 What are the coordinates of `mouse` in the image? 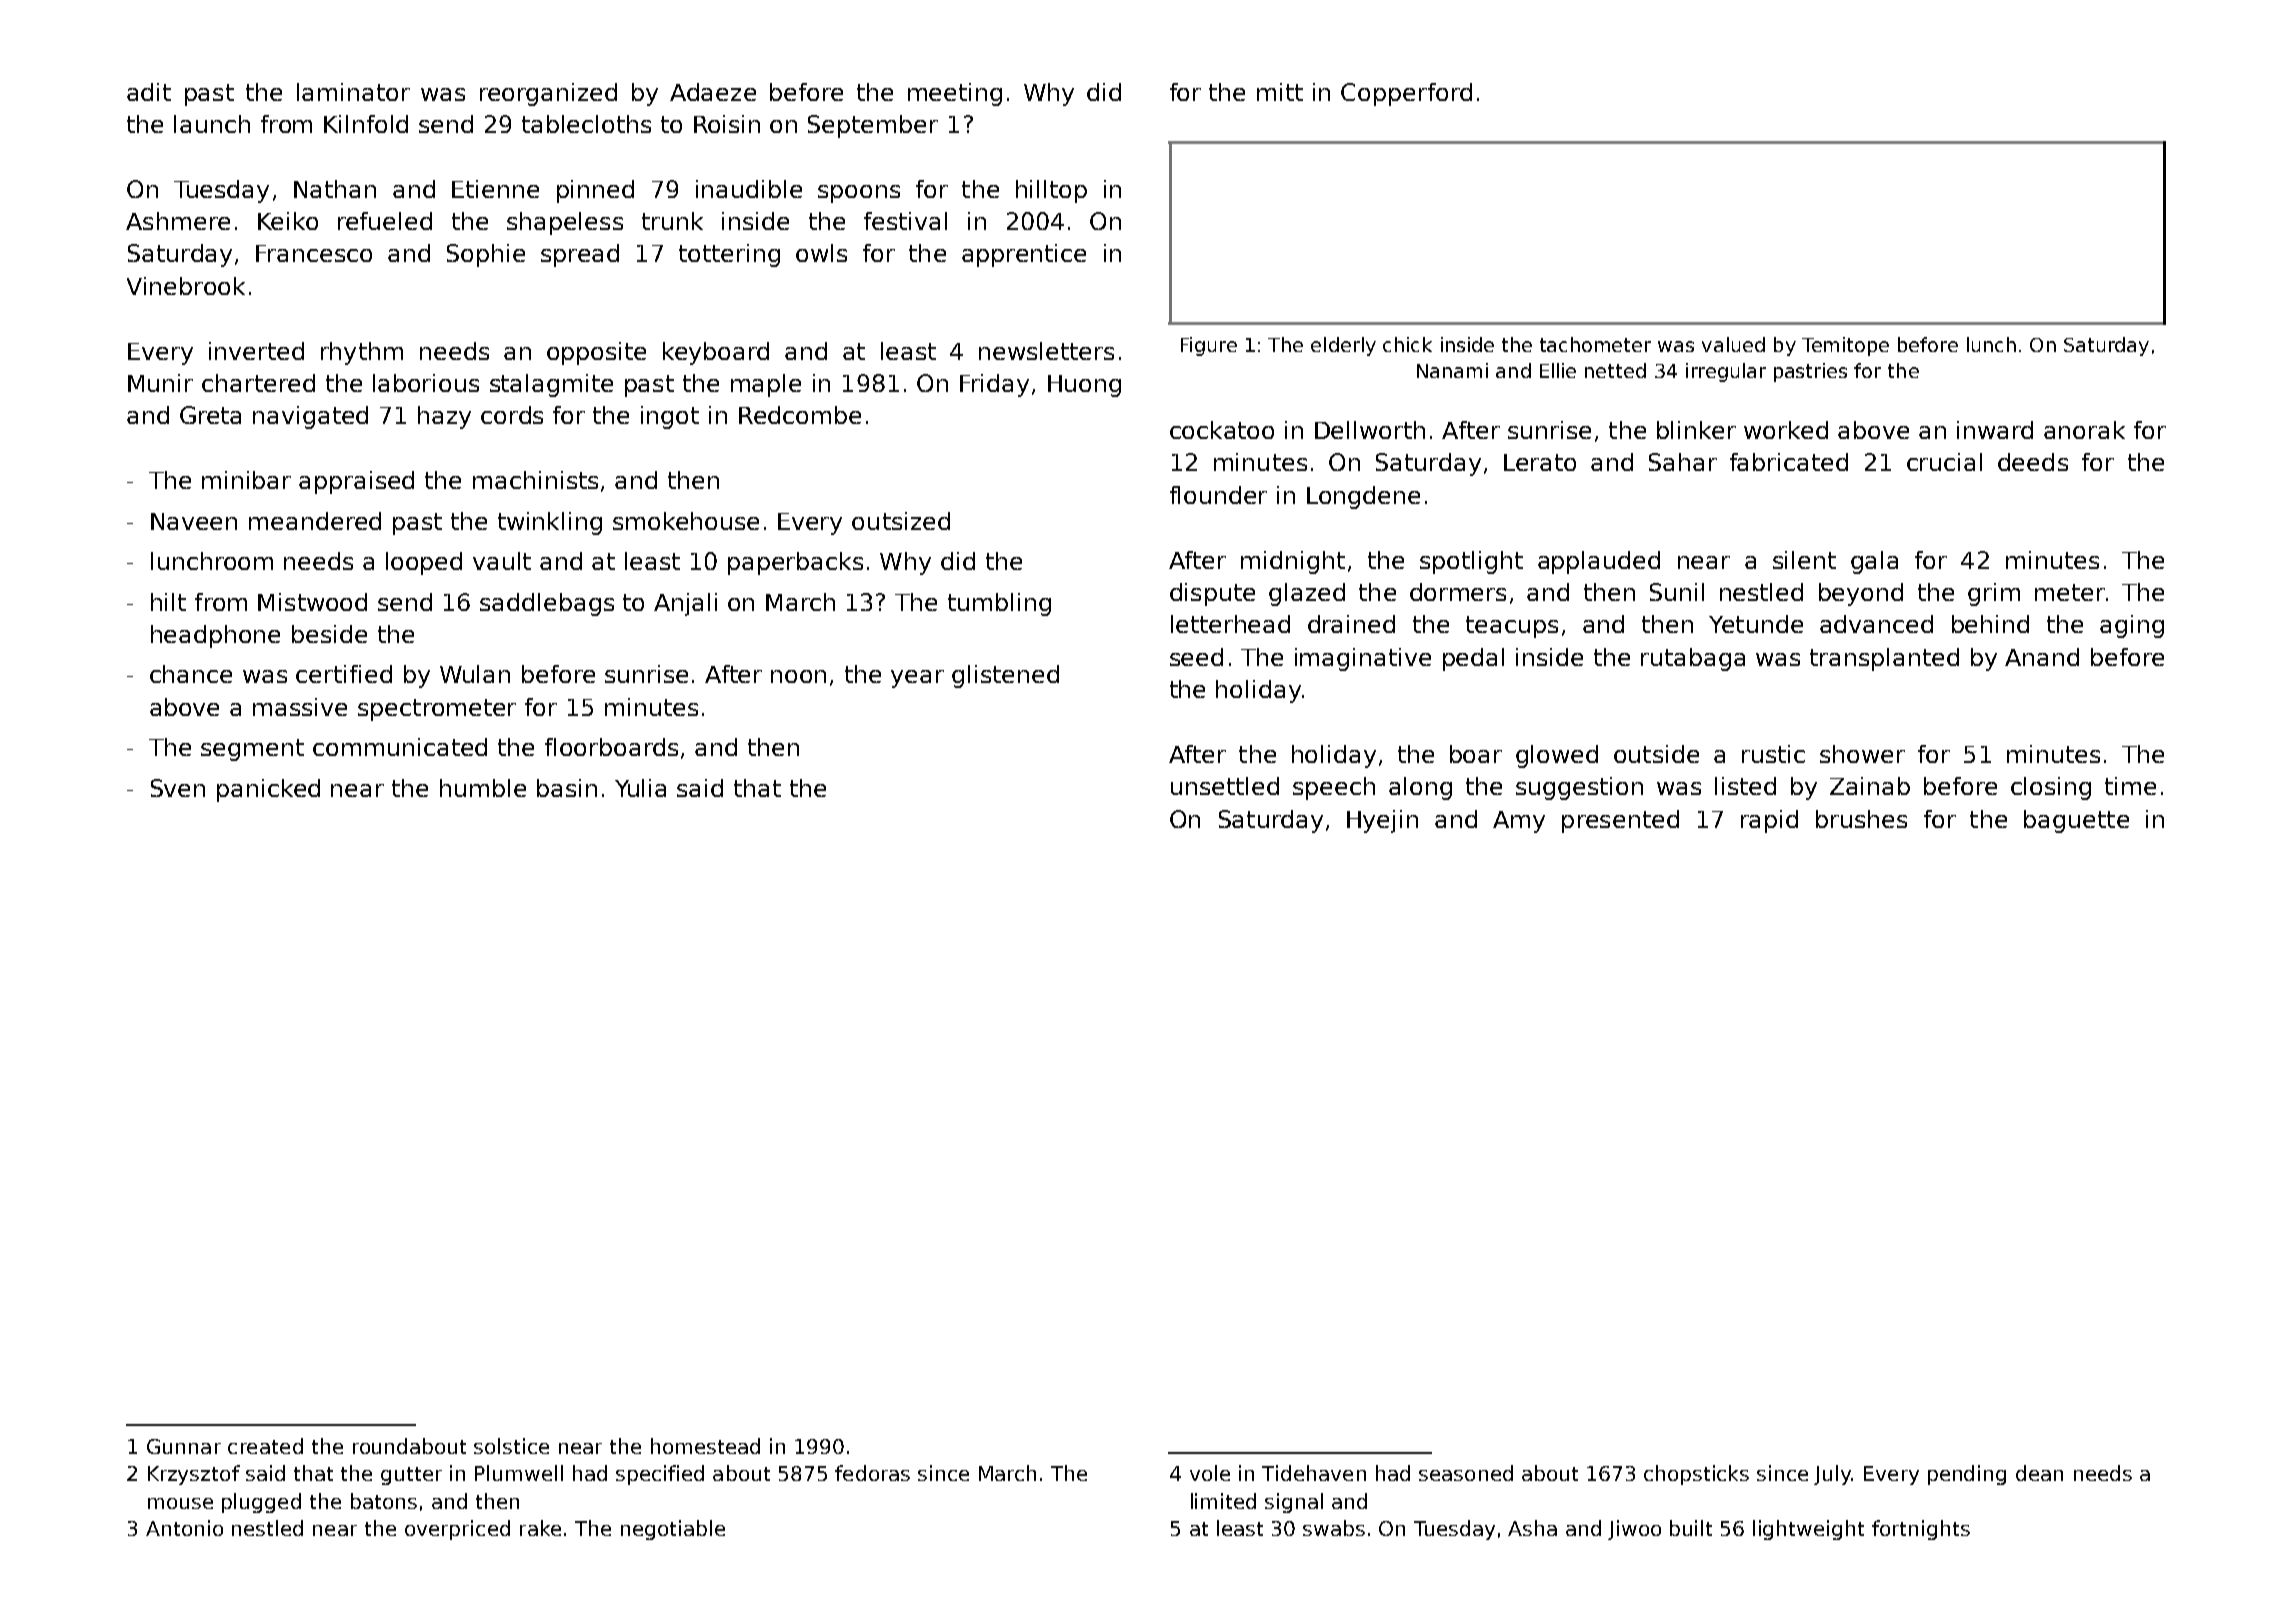 It's located at (180, 1503).
